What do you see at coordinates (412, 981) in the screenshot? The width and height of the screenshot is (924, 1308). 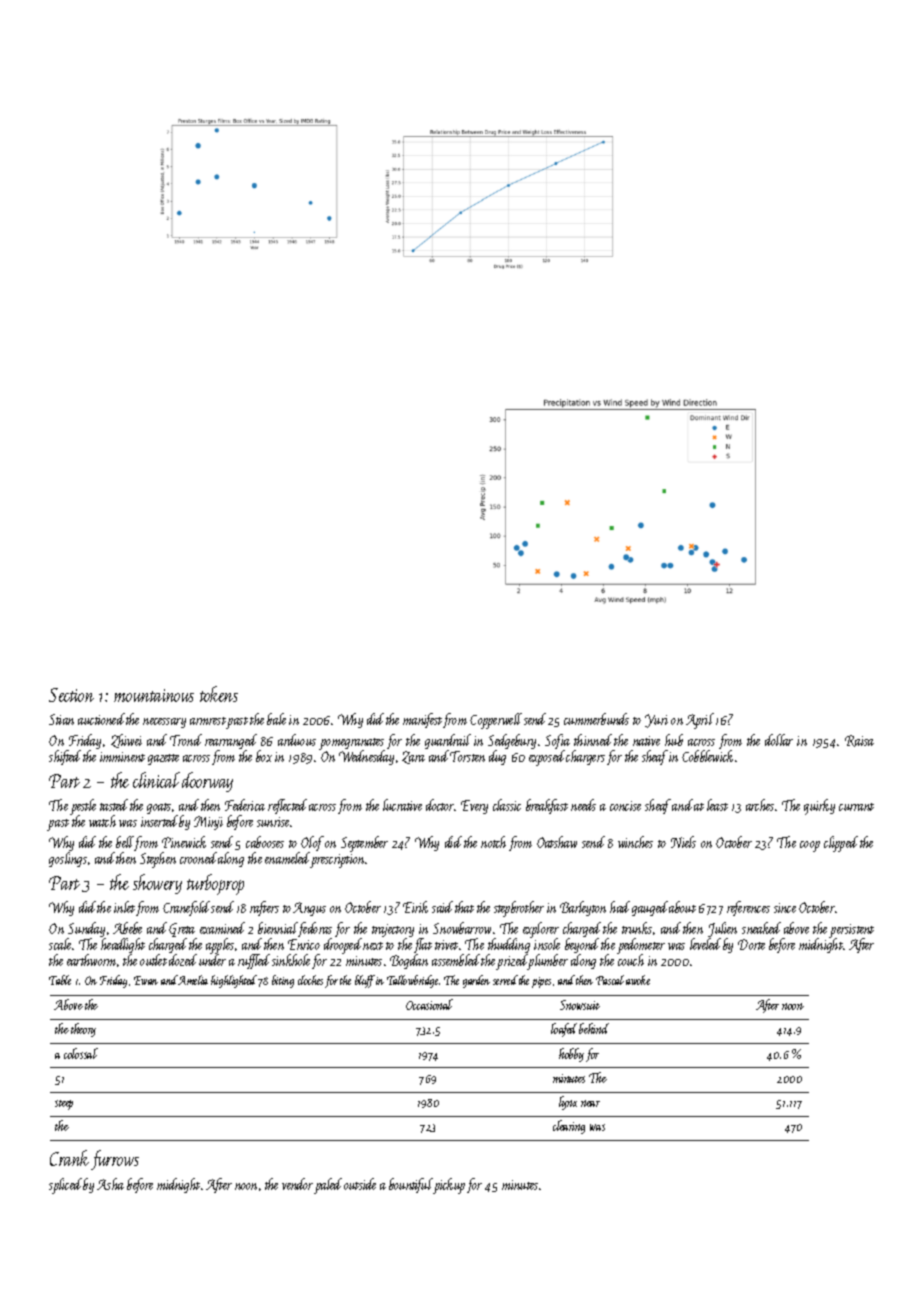 I see `Tallowbridge` at bounding box center [412, 981].
